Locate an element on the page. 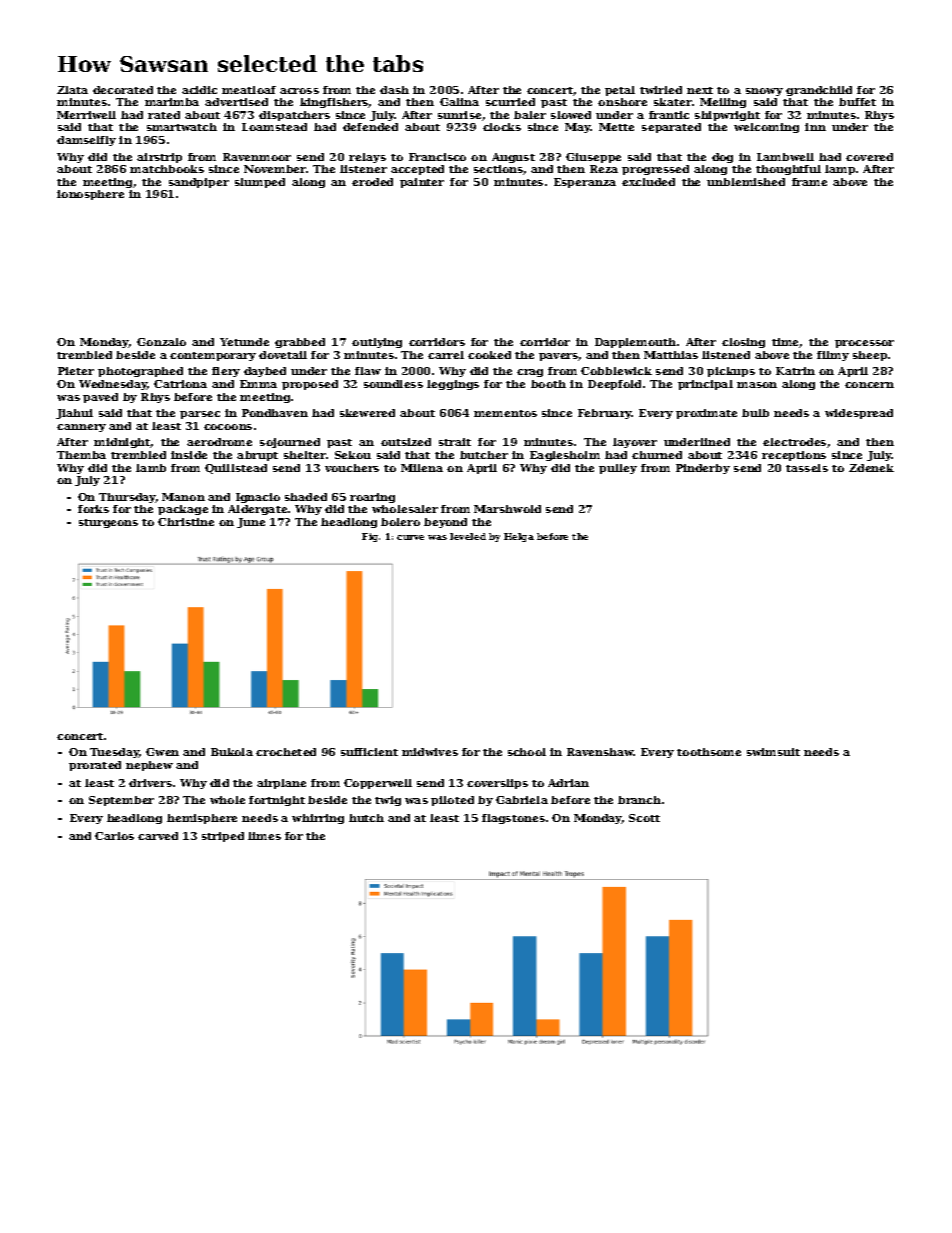  smartwatch is located at coordinates (182, 127).
